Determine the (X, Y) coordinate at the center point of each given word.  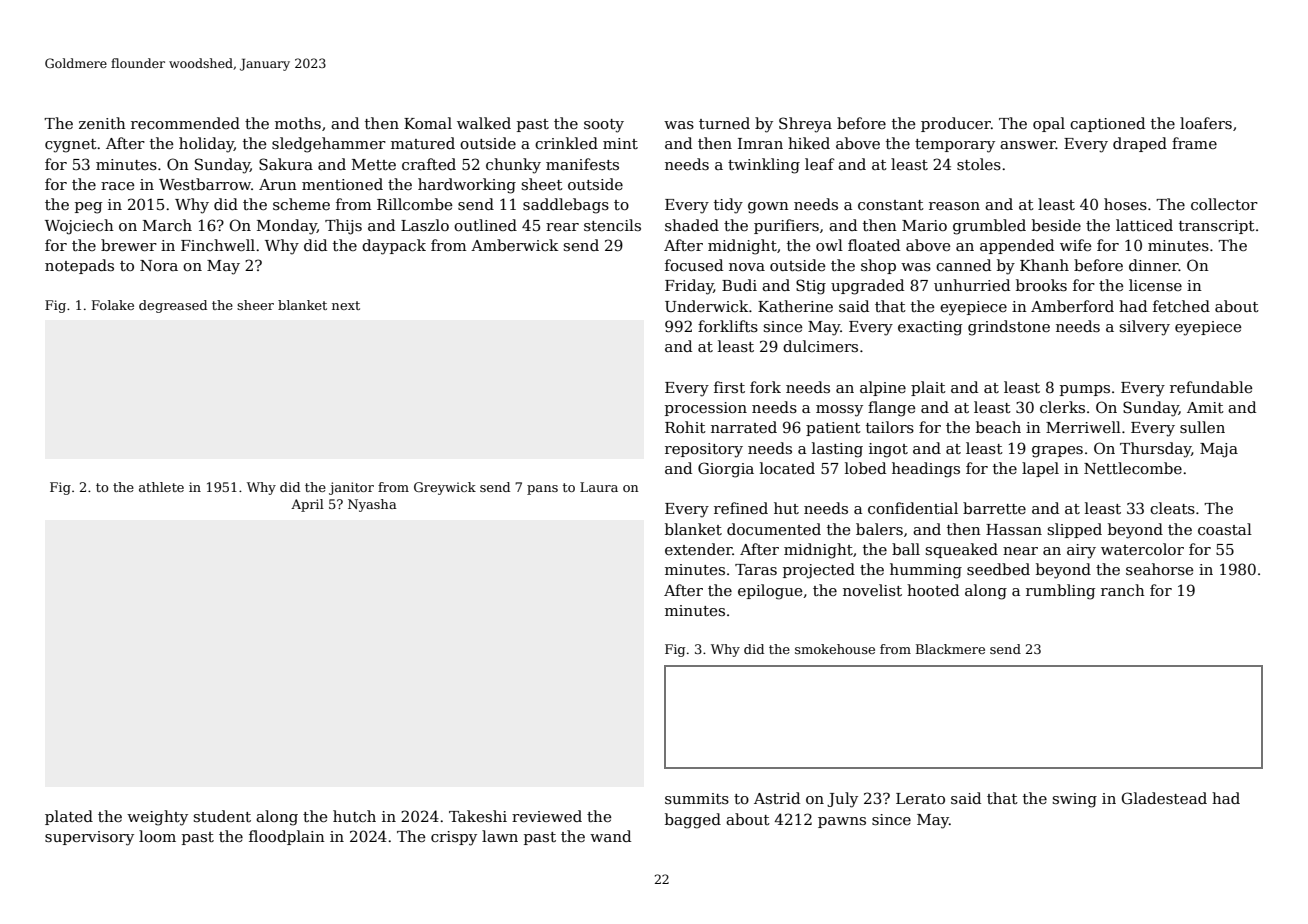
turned (724, 123)
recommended (185, 123)
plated (69, 817)
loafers (1206, 123)
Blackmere (950, 649)
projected (819, 571)
